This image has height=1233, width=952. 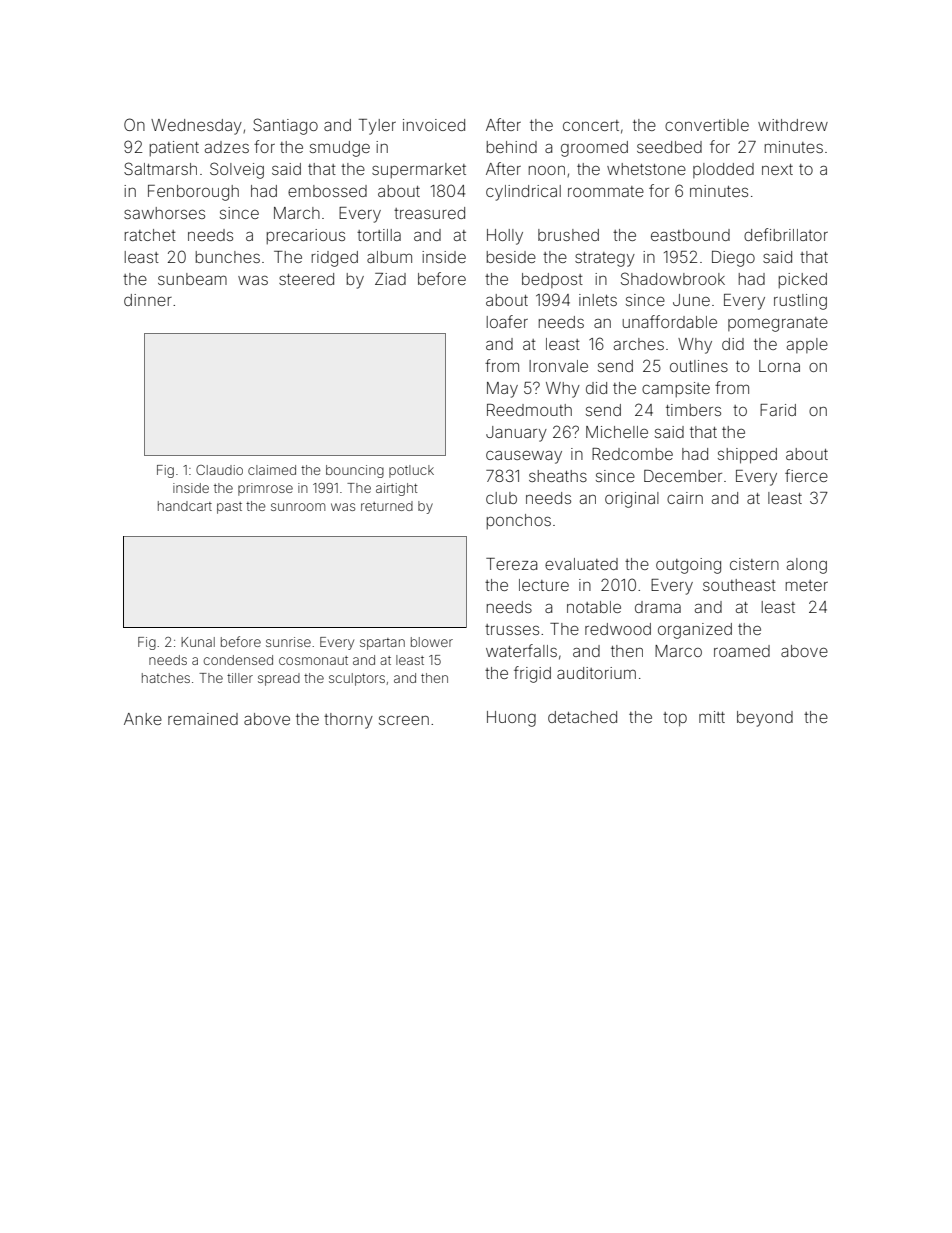 I want to click on meter, so click(x=807, y=585).
